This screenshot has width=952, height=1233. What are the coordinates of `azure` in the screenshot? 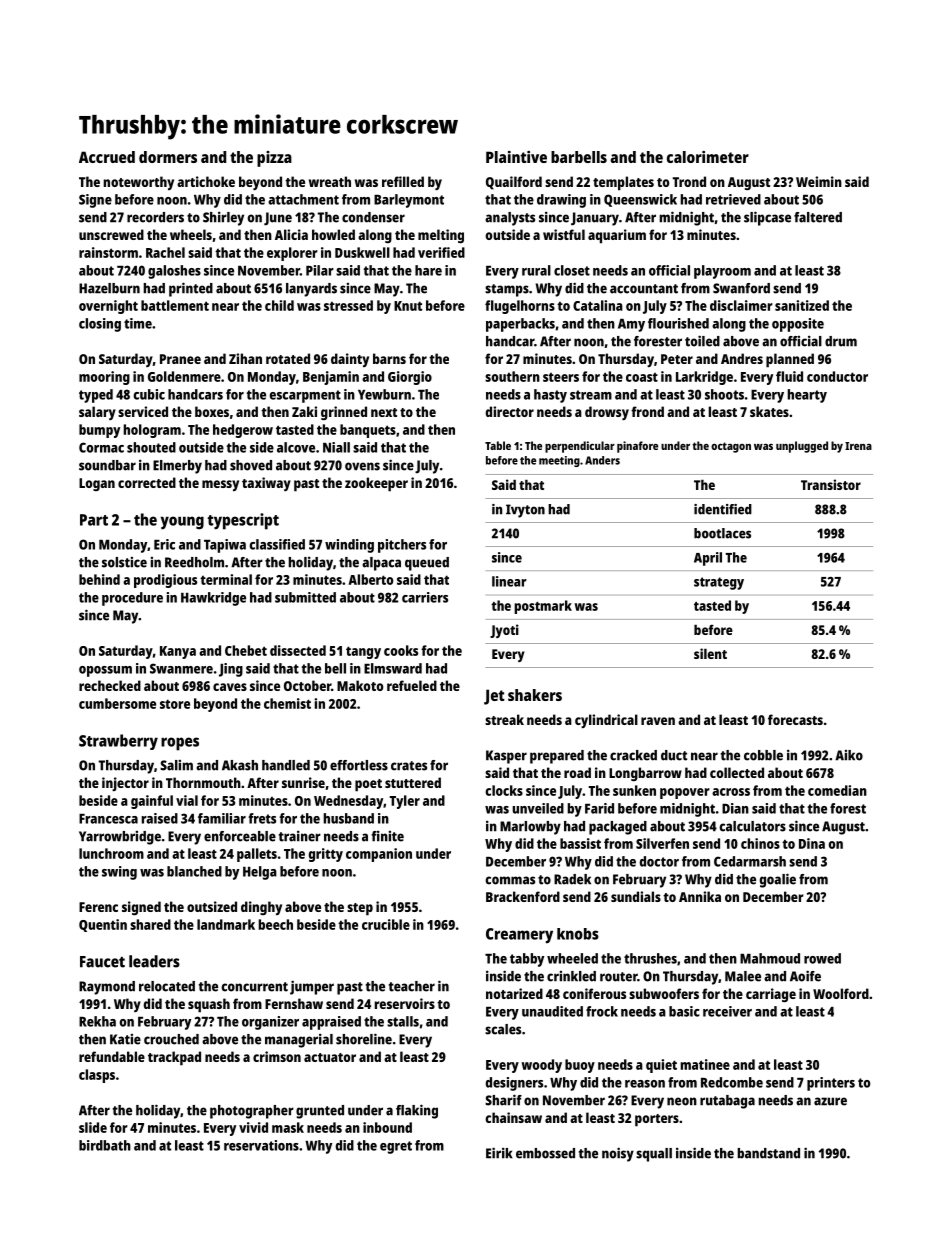 It's located at (830, 1101).
